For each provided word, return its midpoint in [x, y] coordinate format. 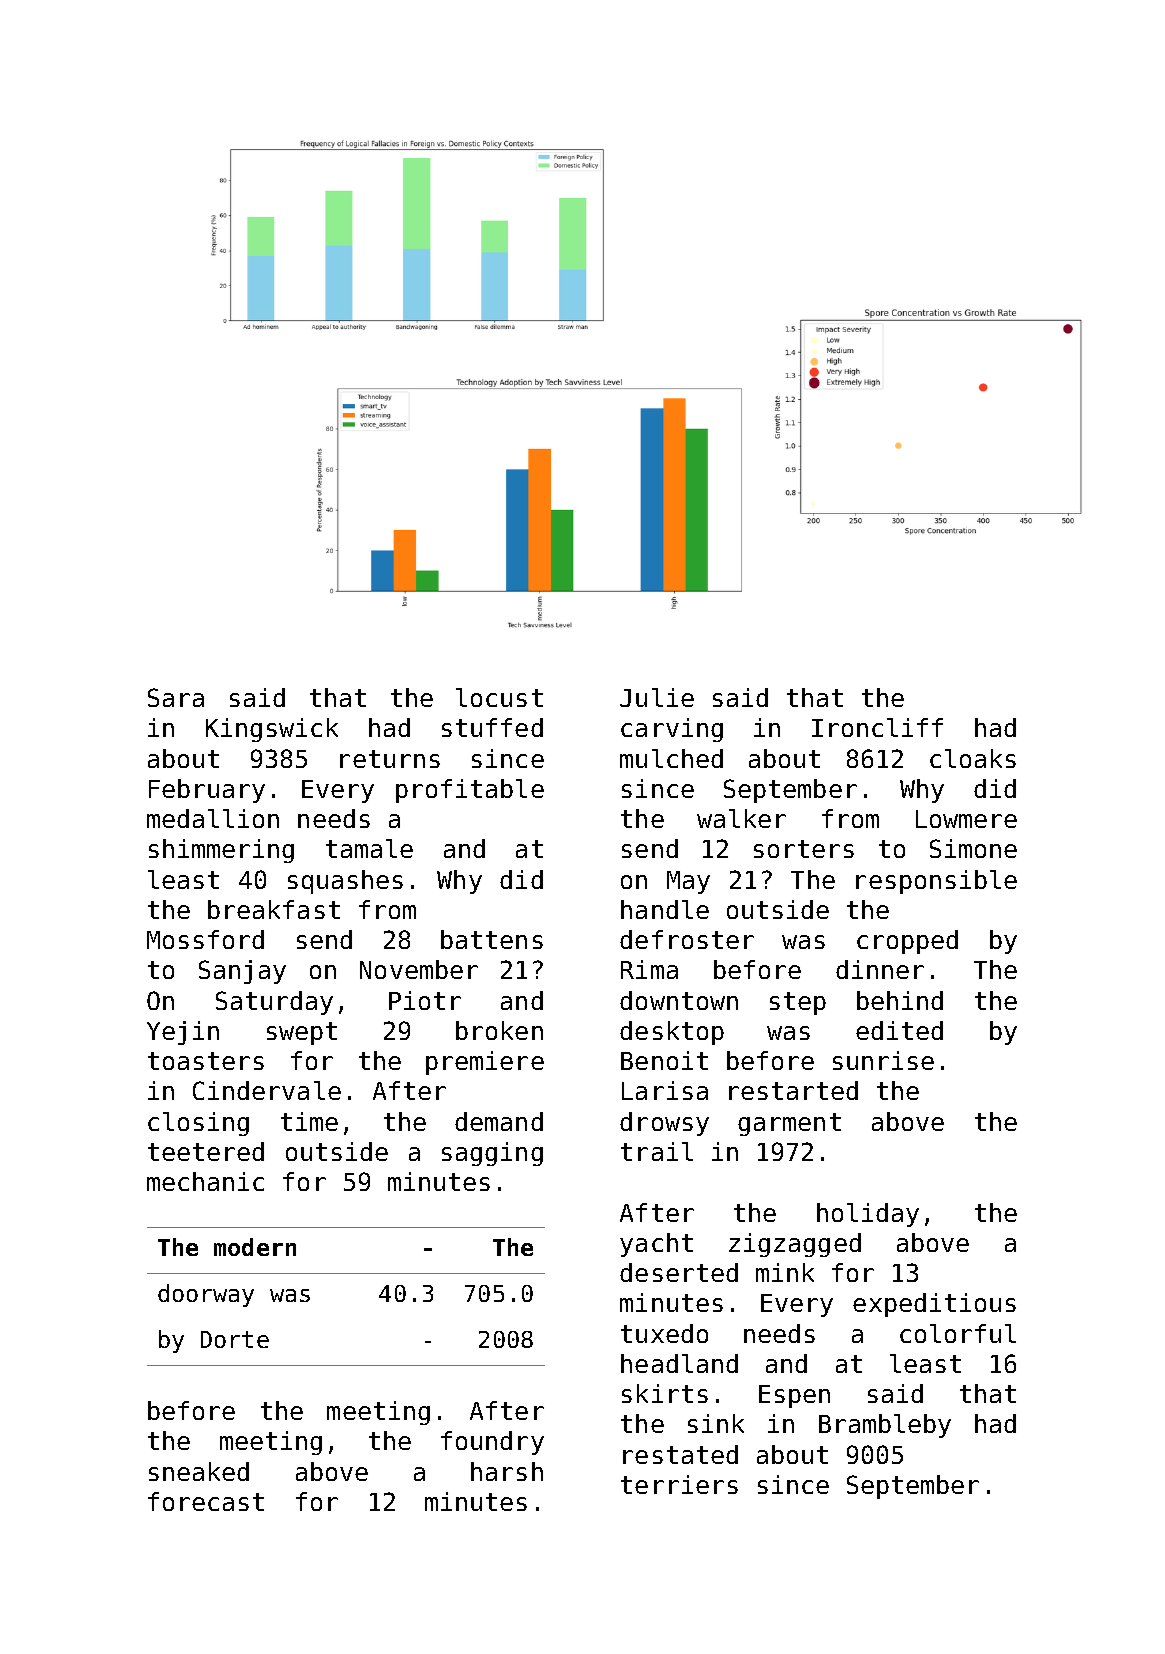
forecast [206, 1501]
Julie [657, 697]
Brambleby [885, 1426]
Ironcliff [877, 727]
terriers [679, 1484]
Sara [176, 697]
